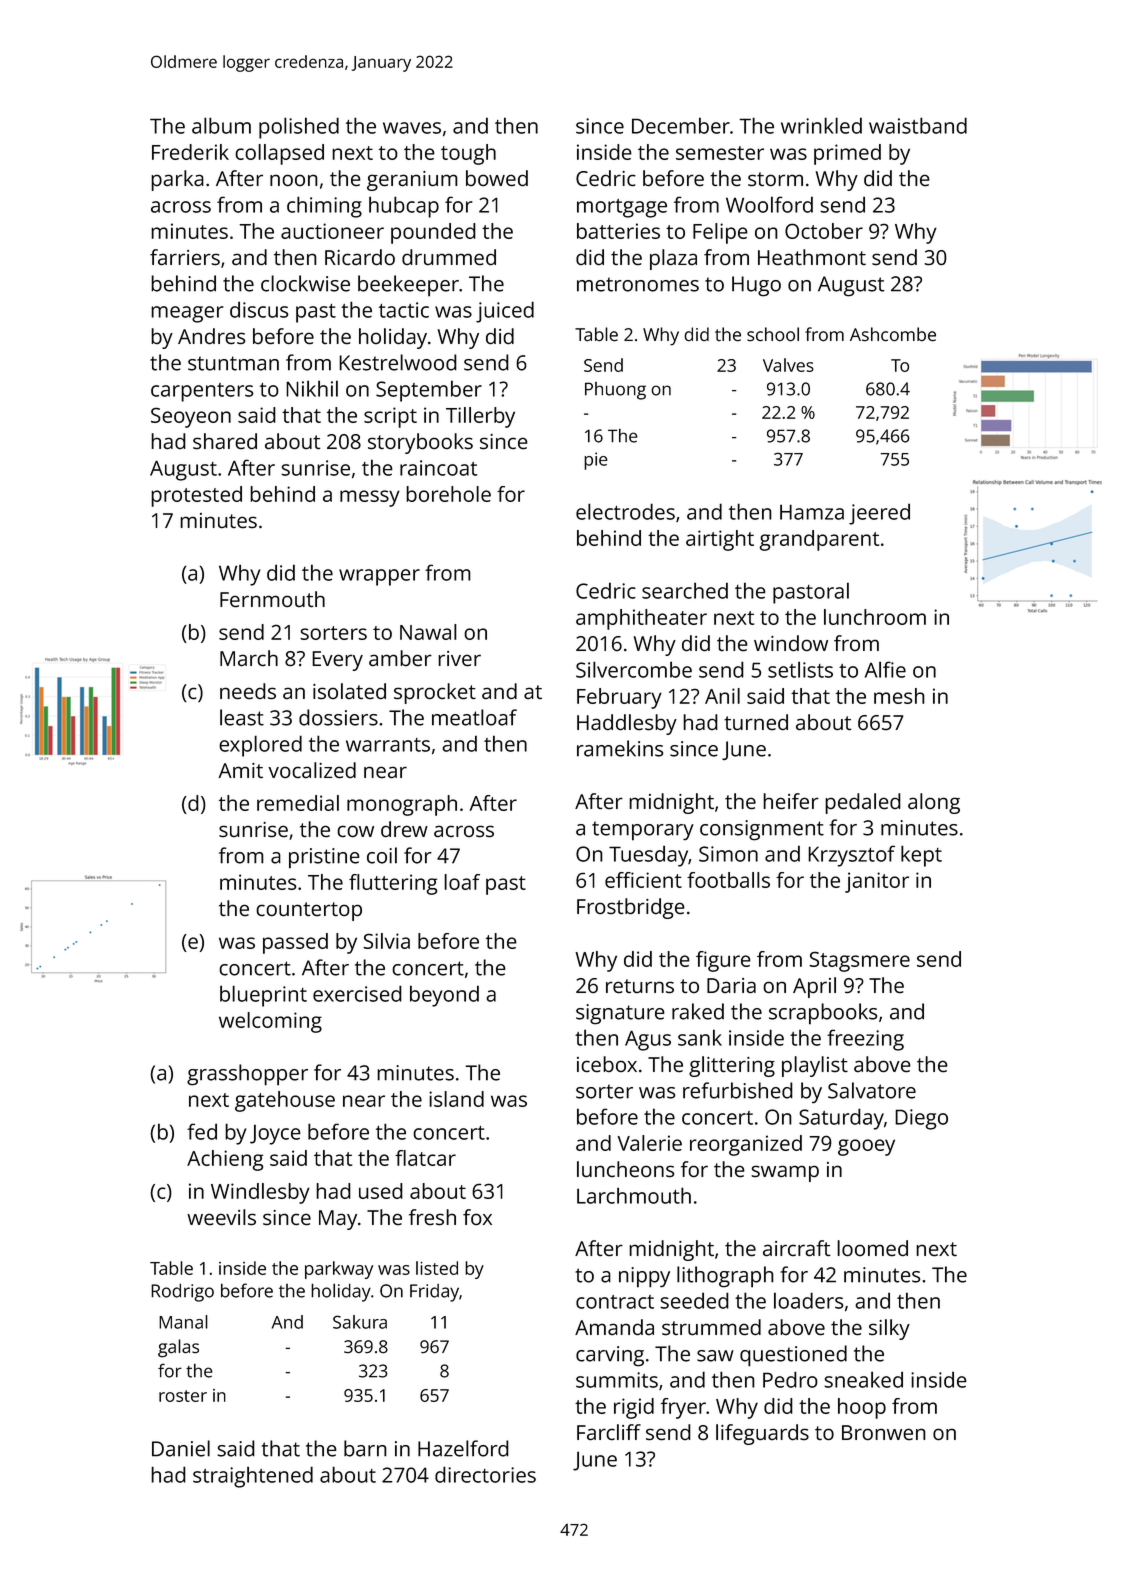  What do you see at coordinates (934, 803) in the document?
I see `along` at bounding box center [934, 803].
